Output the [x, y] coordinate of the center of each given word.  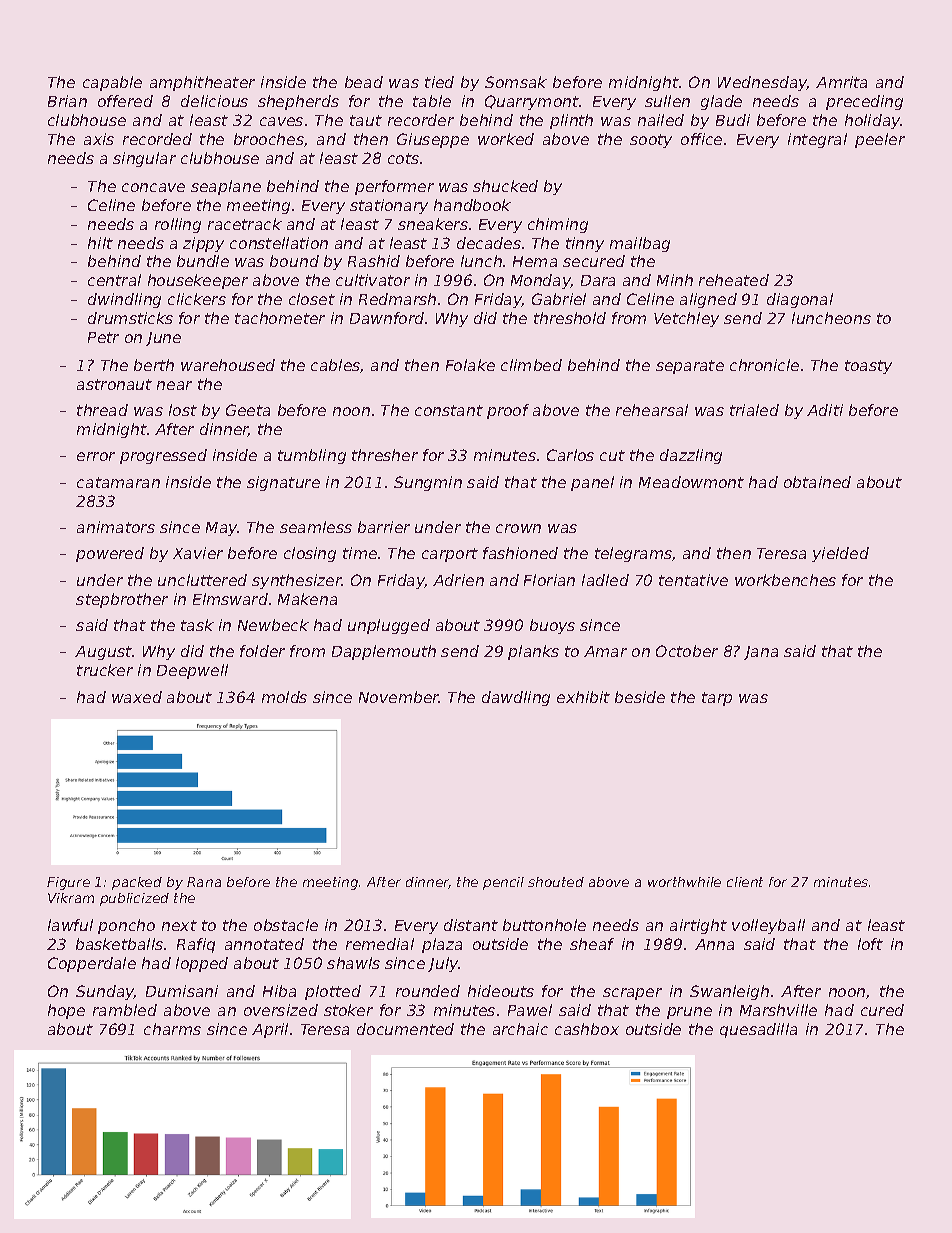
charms [172, 1029]
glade [721, 102]
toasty [868, 367]
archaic [520, 1029]
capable [112, 83]
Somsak [516, 82]
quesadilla [758, 1030]
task [197, 625]
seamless [316, 527]
